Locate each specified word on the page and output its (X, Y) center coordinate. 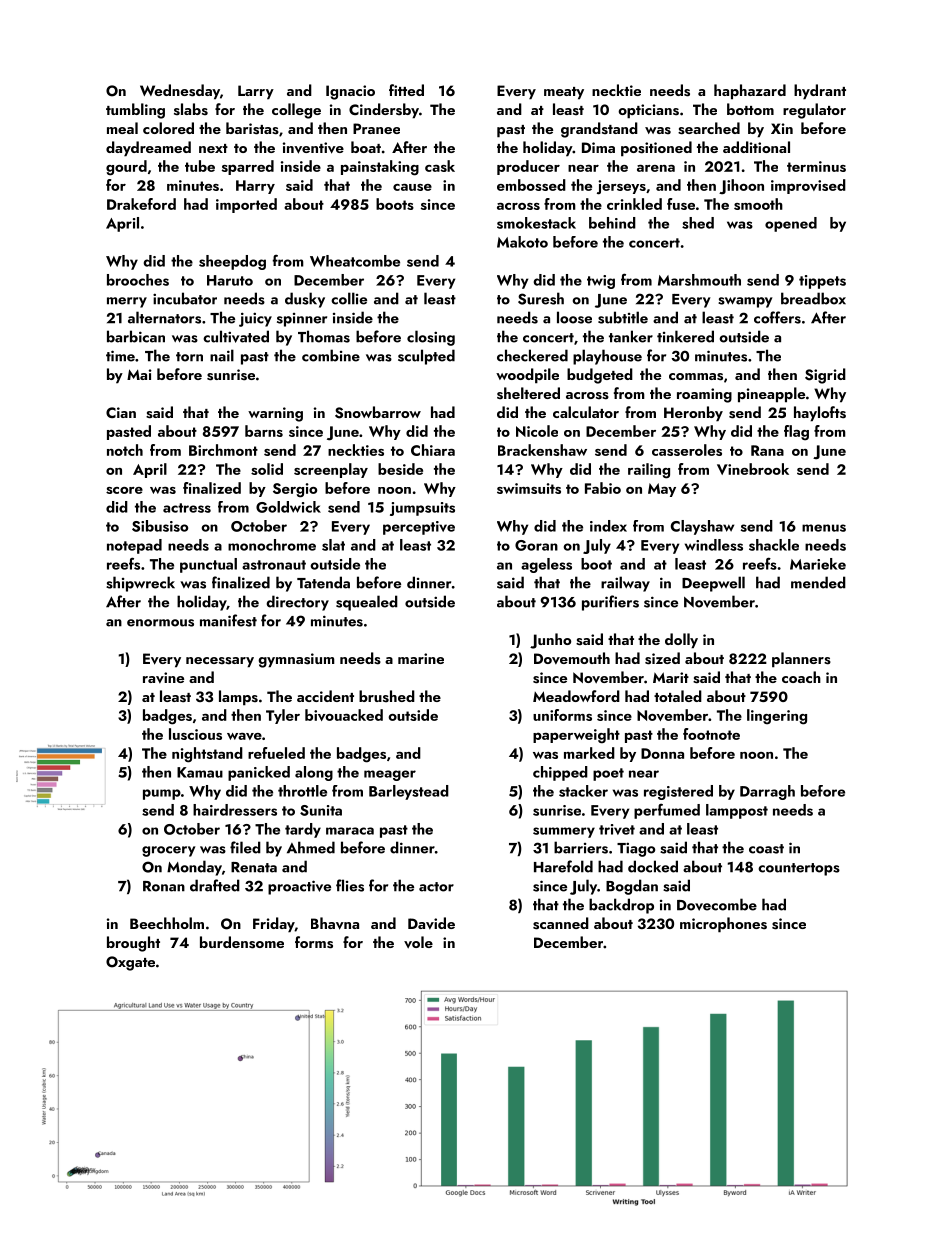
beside (400, 469)
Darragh (767, 792)
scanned (561, 923)
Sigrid (825, 376)
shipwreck (140, 584)
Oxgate (130, 963)
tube (200, 166)
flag (796, 433)
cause (412, 187)
